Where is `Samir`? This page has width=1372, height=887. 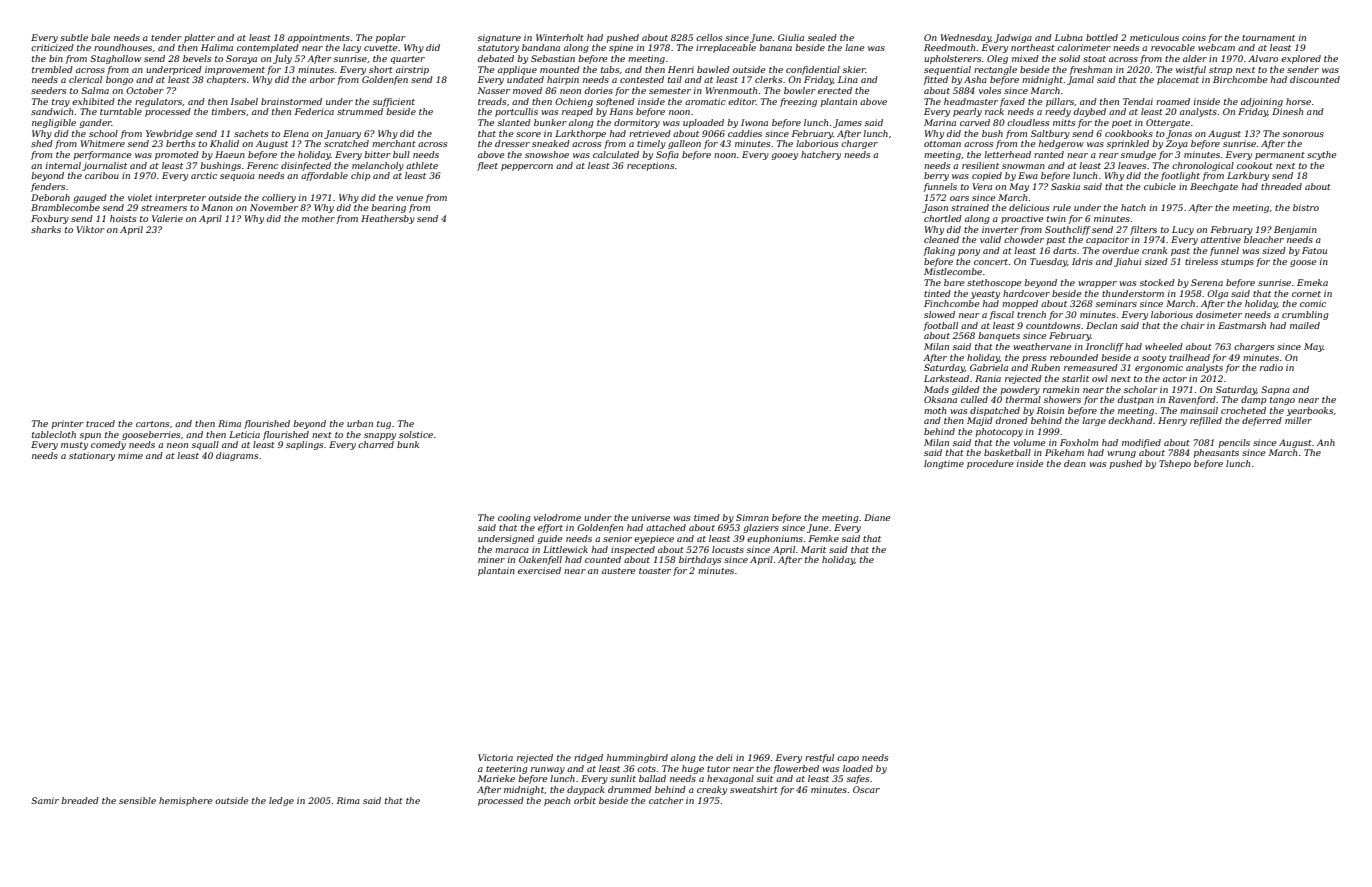
Samir is located at coordinates (45, 800).
